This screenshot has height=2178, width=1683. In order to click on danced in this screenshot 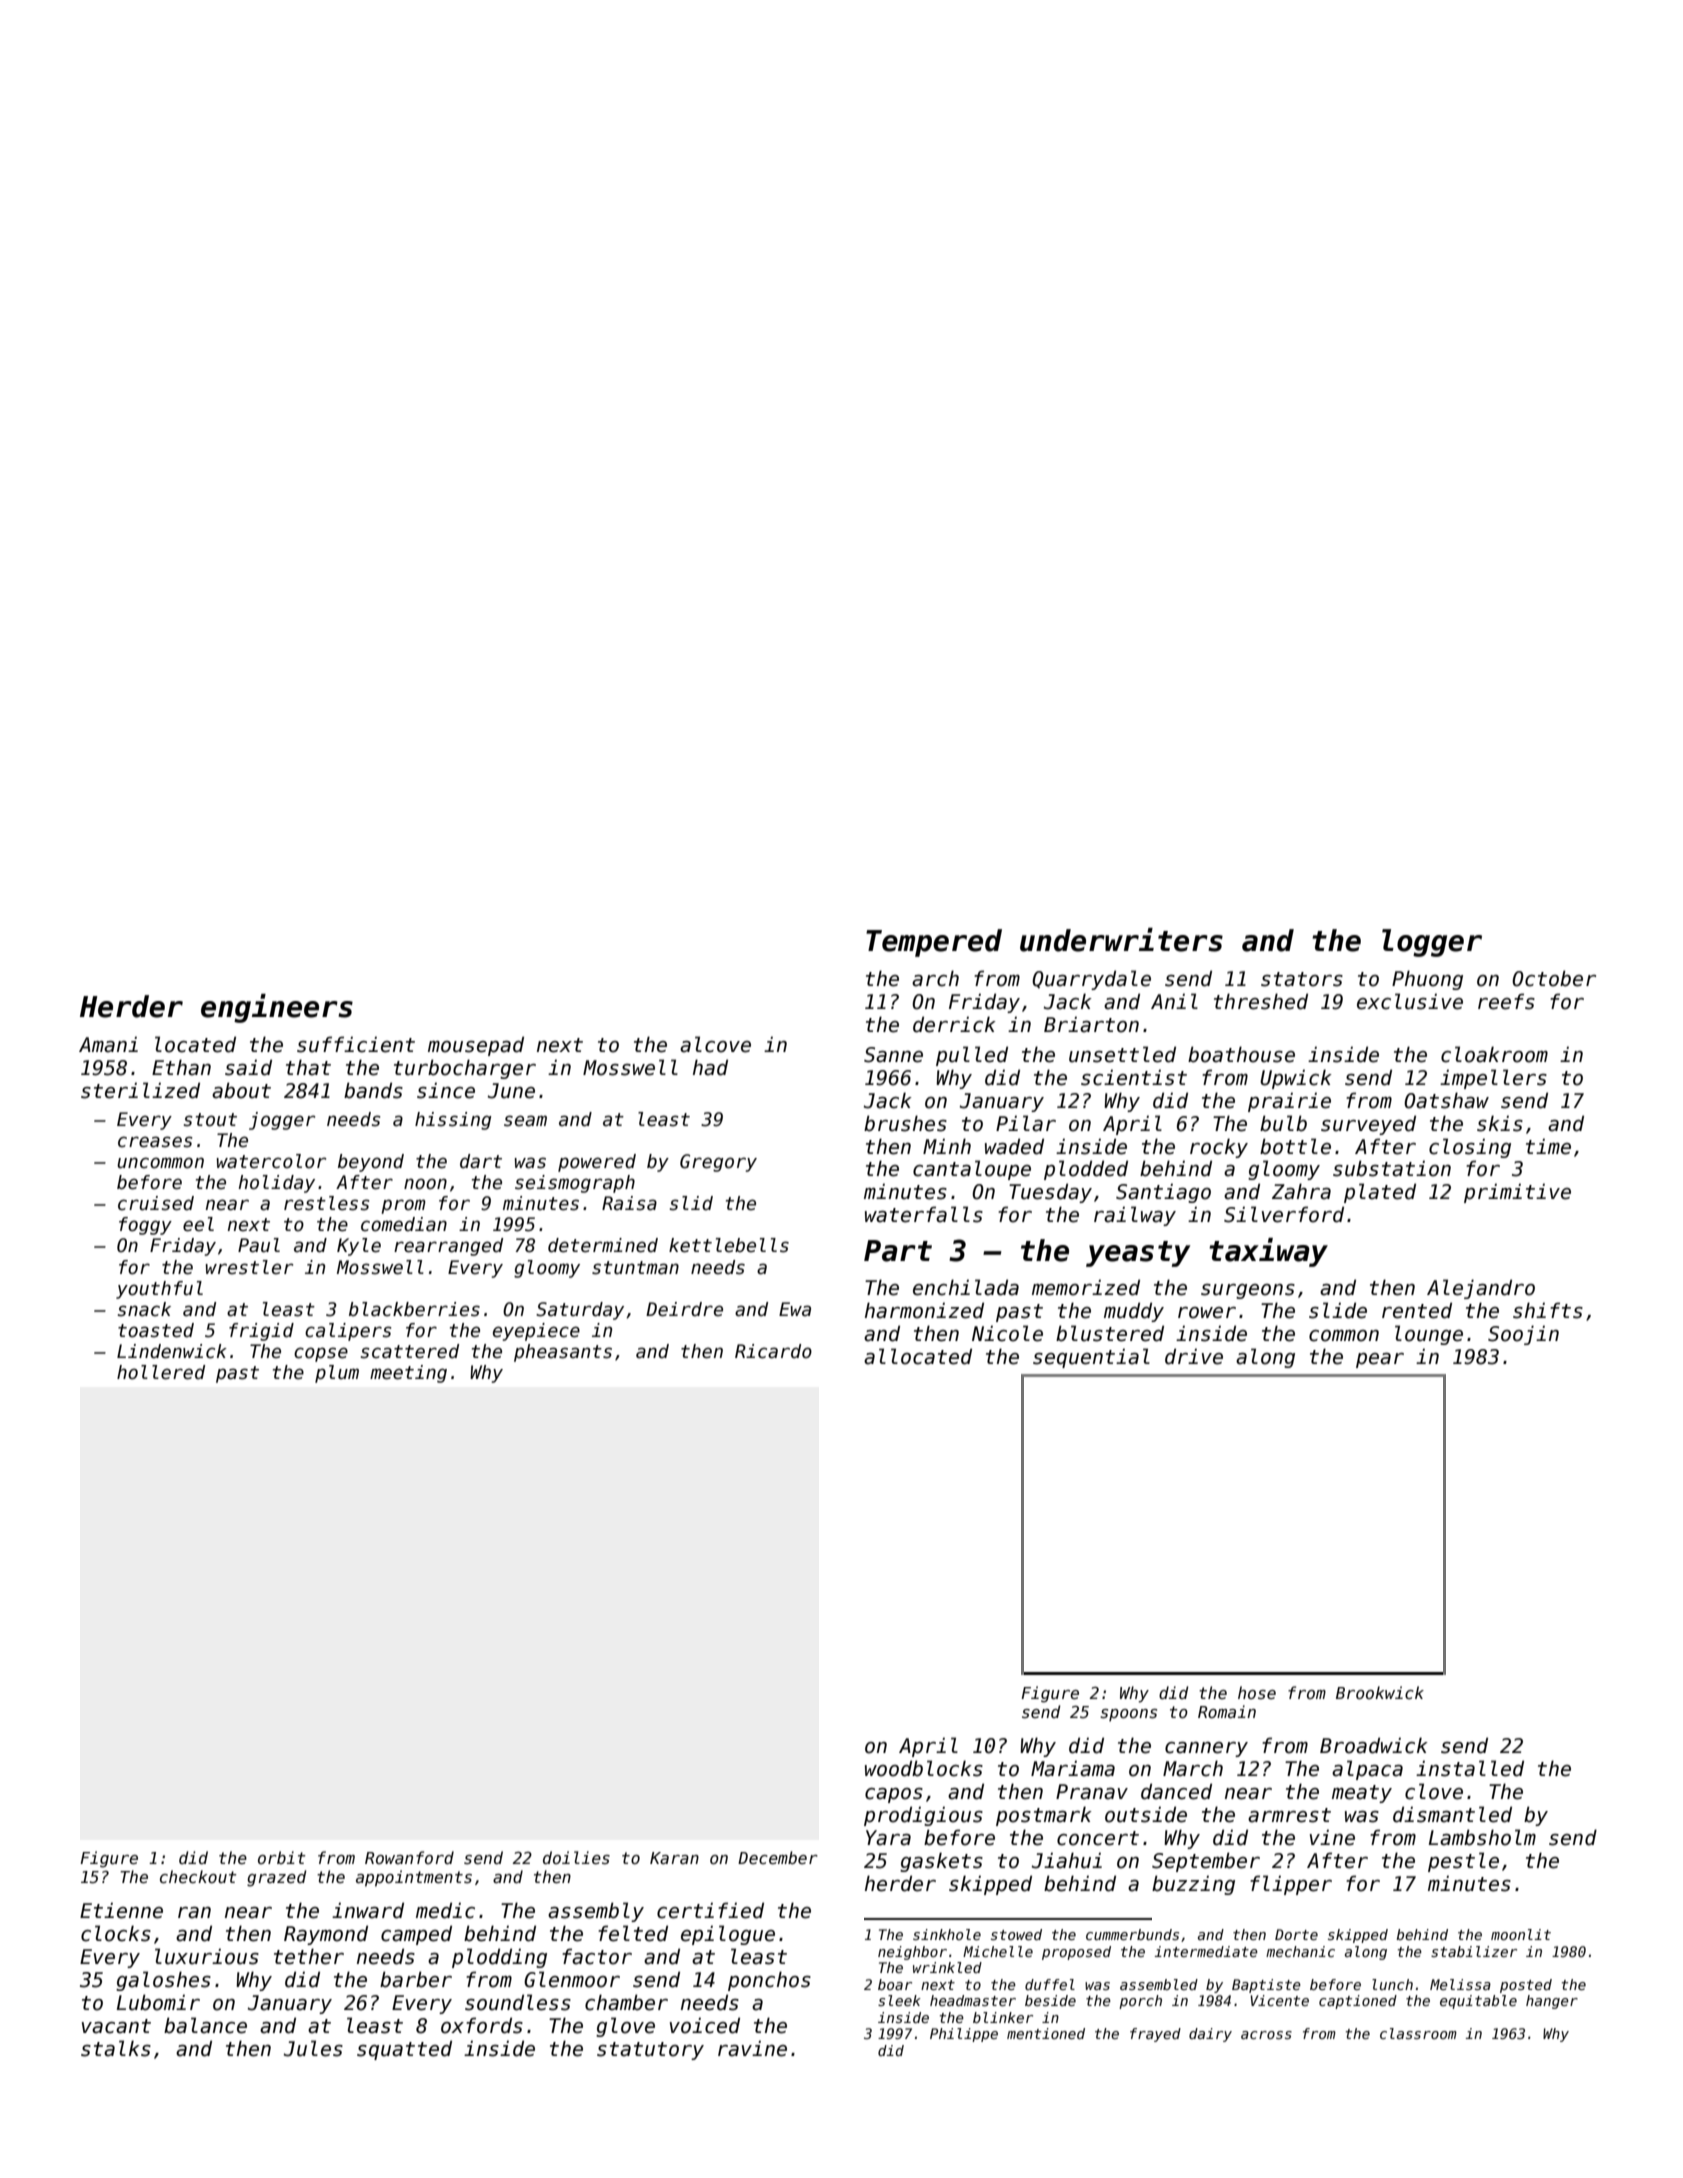, I will do `click(1176, 1791)`.
